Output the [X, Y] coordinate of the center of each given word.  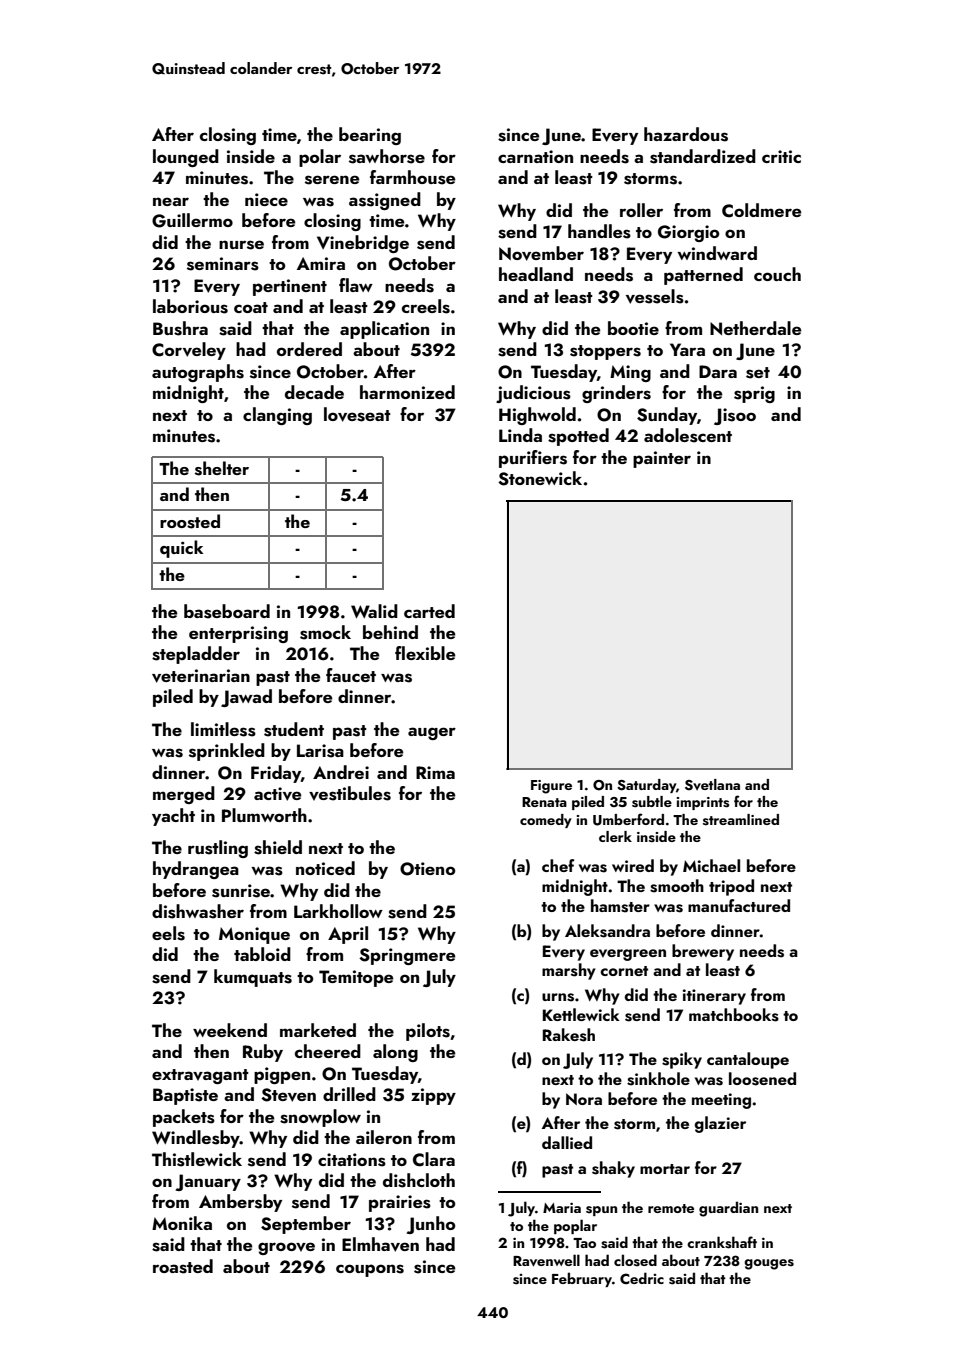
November [541, 253]
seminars [223, 264]
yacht [173, 817]
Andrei [341, 772]
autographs [198, 373]
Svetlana [712, 785]
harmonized [407, 392]
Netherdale [755, 328]
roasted [183, 1266]
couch [777, 274]
